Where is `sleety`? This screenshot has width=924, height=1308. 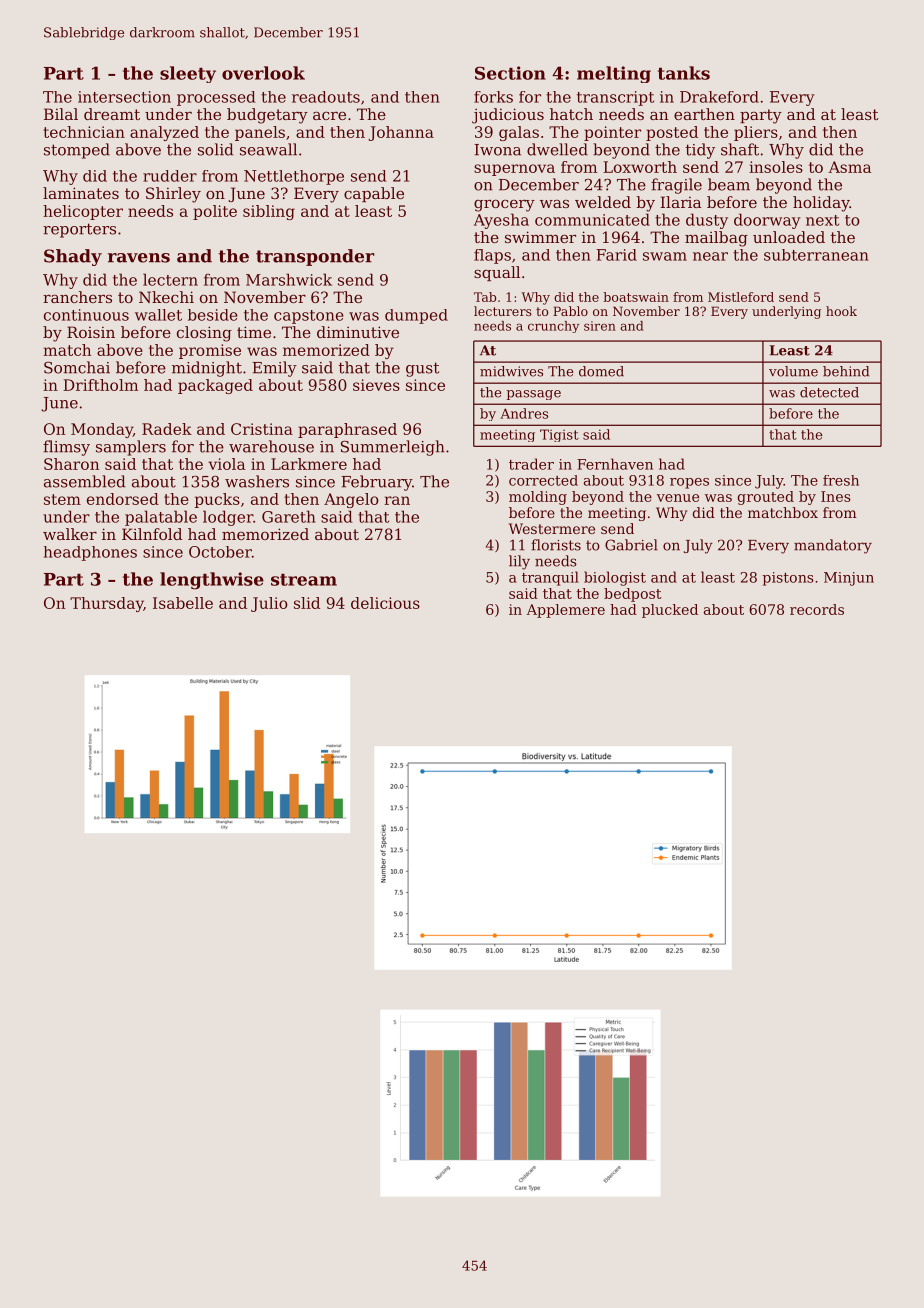 sleety is located at coordinates (188, 74).
